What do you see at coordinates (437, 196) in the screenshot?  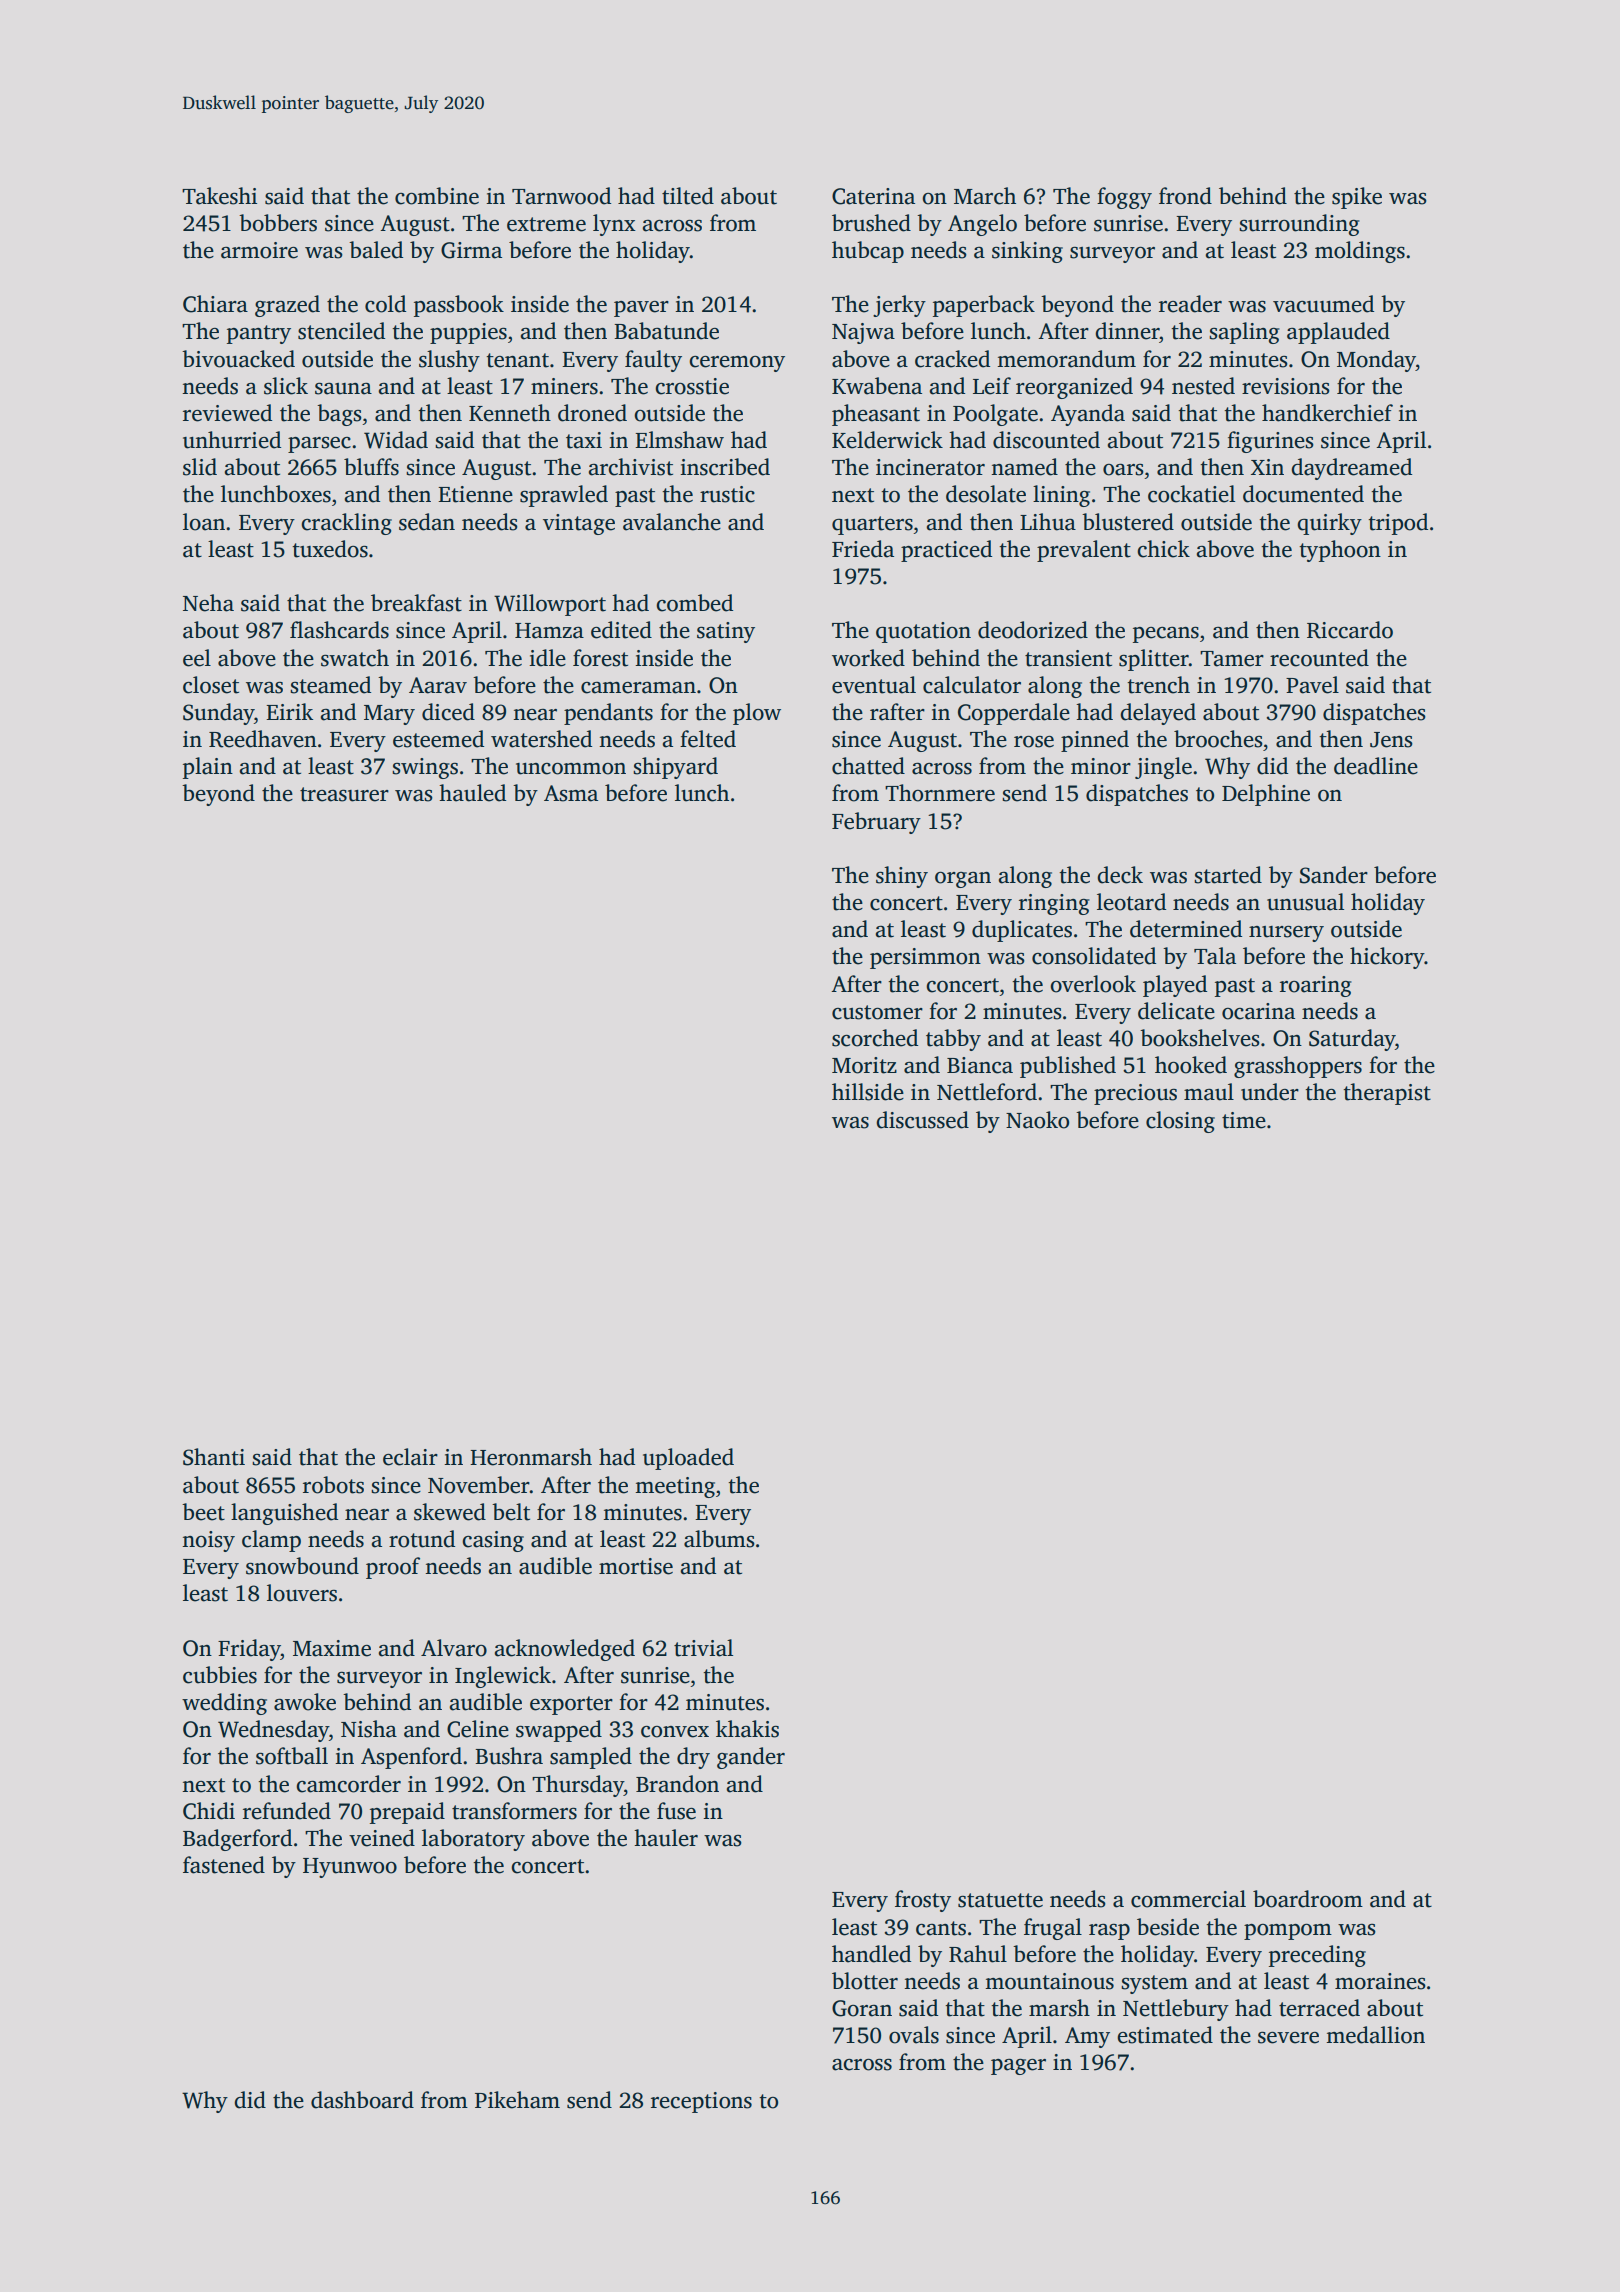 I see `combine` at bounding box center [437, 196].
